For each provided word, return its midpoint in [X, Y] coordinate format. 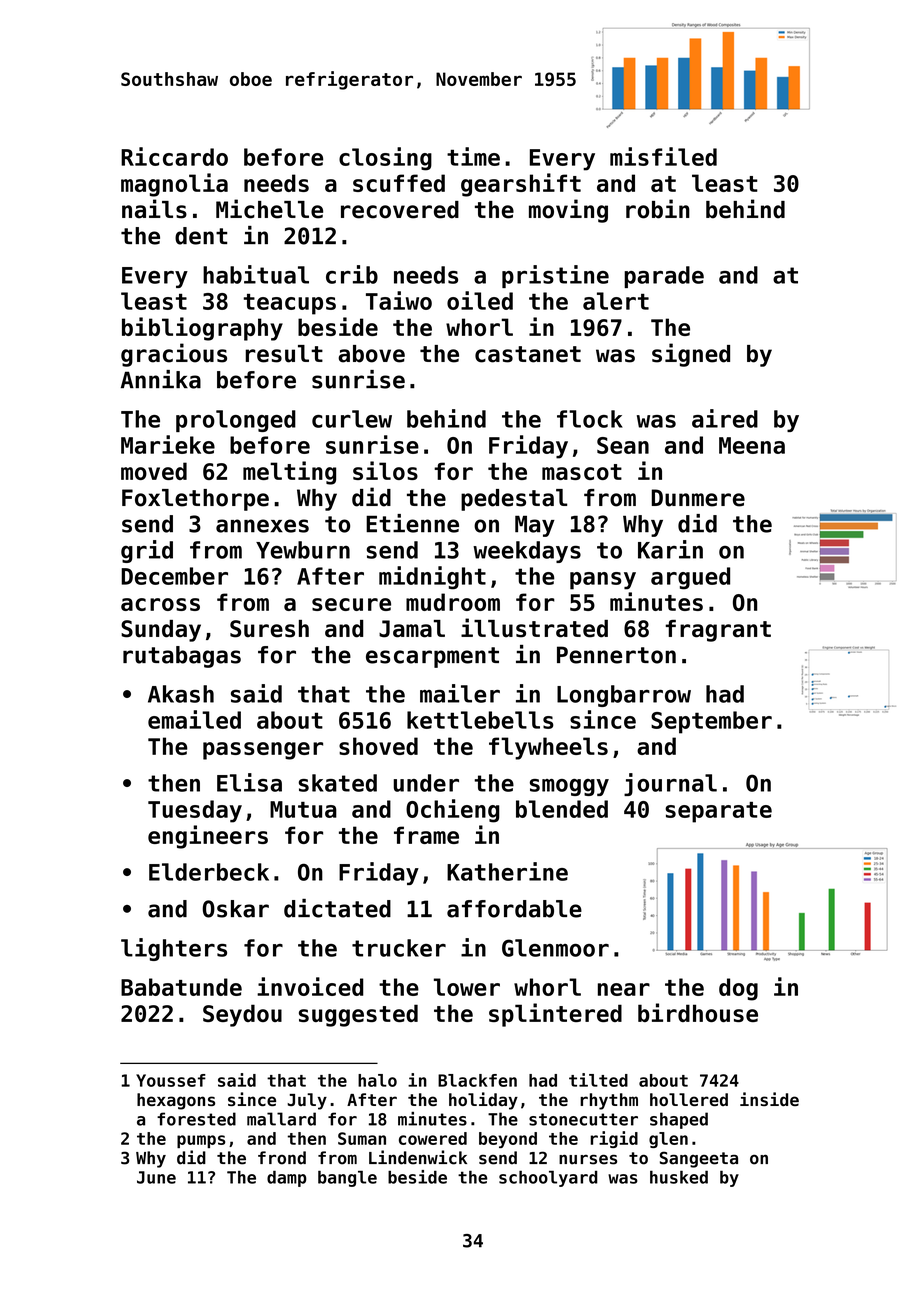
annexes [262, 526]
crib [352, 274]
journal [670, 784]
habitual [256, 274]
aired [725, 418]
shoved [378, 746]
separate [718, 812]
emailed [194, 719]
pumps [201, 1141]
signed [691, 355]
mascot [582, 472]
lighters [174, 949]
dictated [337, 908]
